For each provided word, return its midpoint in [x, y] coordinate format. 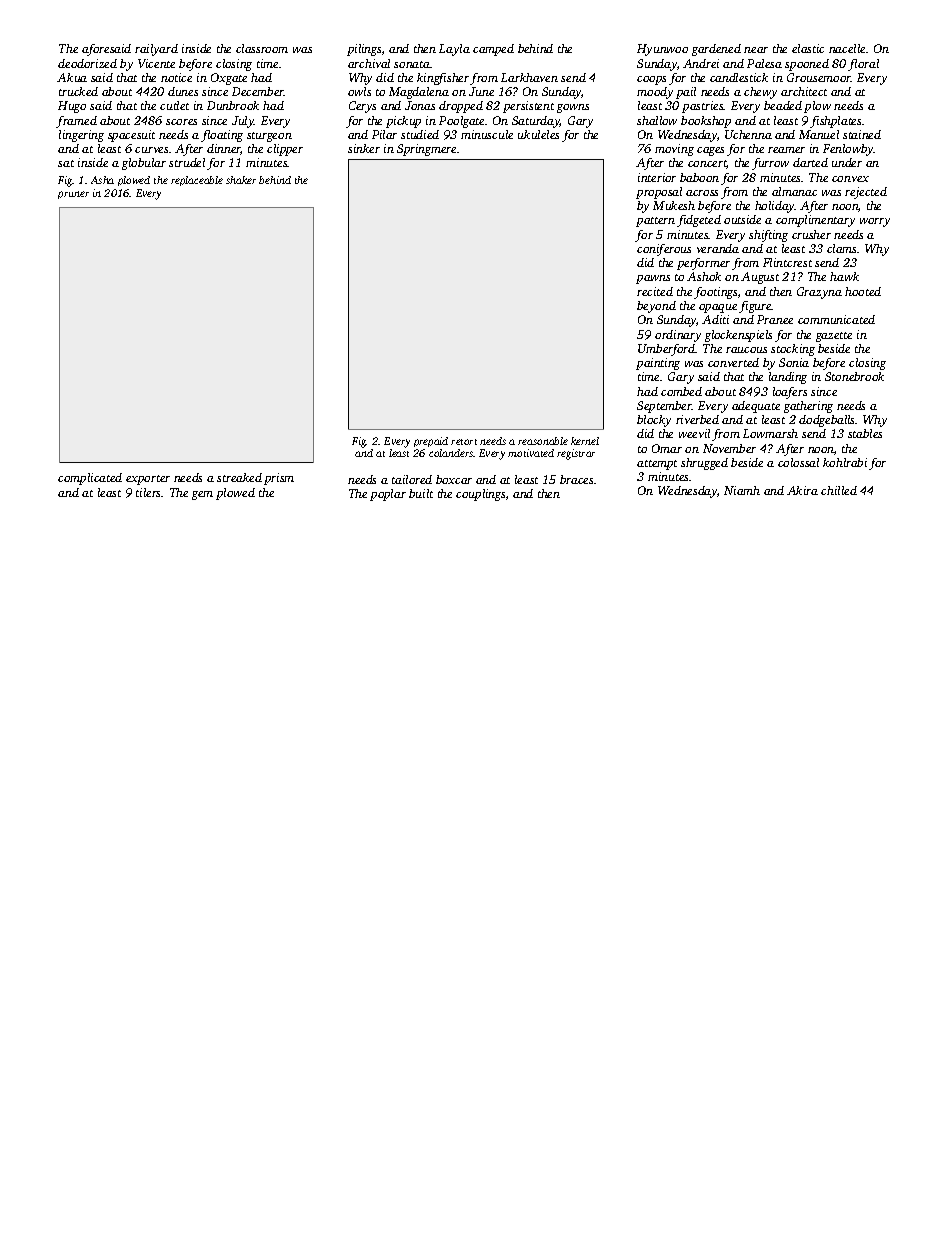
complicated [90, 479]
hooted [863, 291]
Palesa [764, 63]
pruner [73, 195]
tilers [149, 492]
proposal [659, 193]
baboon [699, 177]
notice [176, 77]
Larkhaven [529, 77]
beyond [656, 307]
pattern [655, 222]
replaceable [197, 181]
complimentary [815, 221]
